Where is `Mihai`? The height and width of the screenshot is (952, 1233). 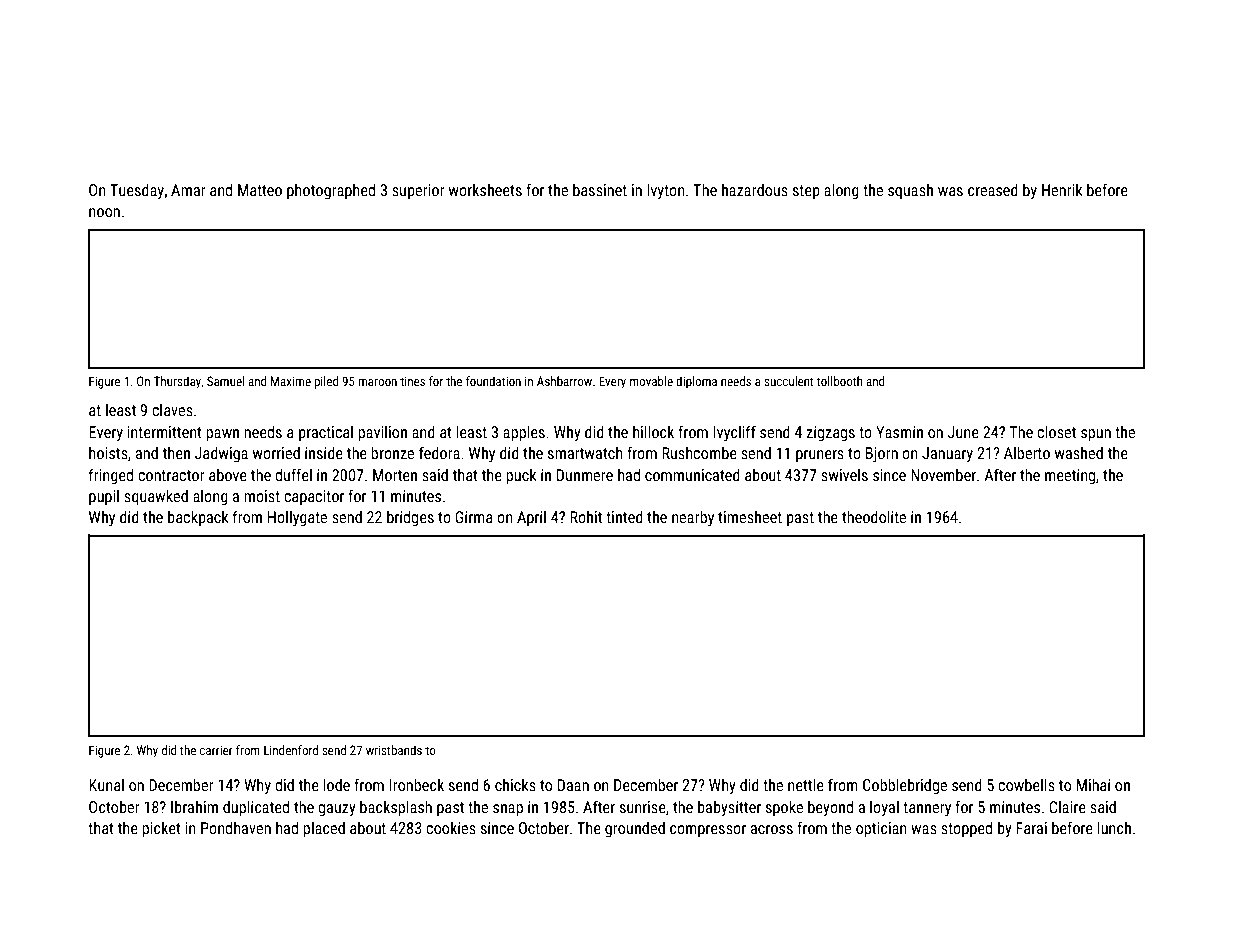
Mihai is located at coordinates (1093, 784).
